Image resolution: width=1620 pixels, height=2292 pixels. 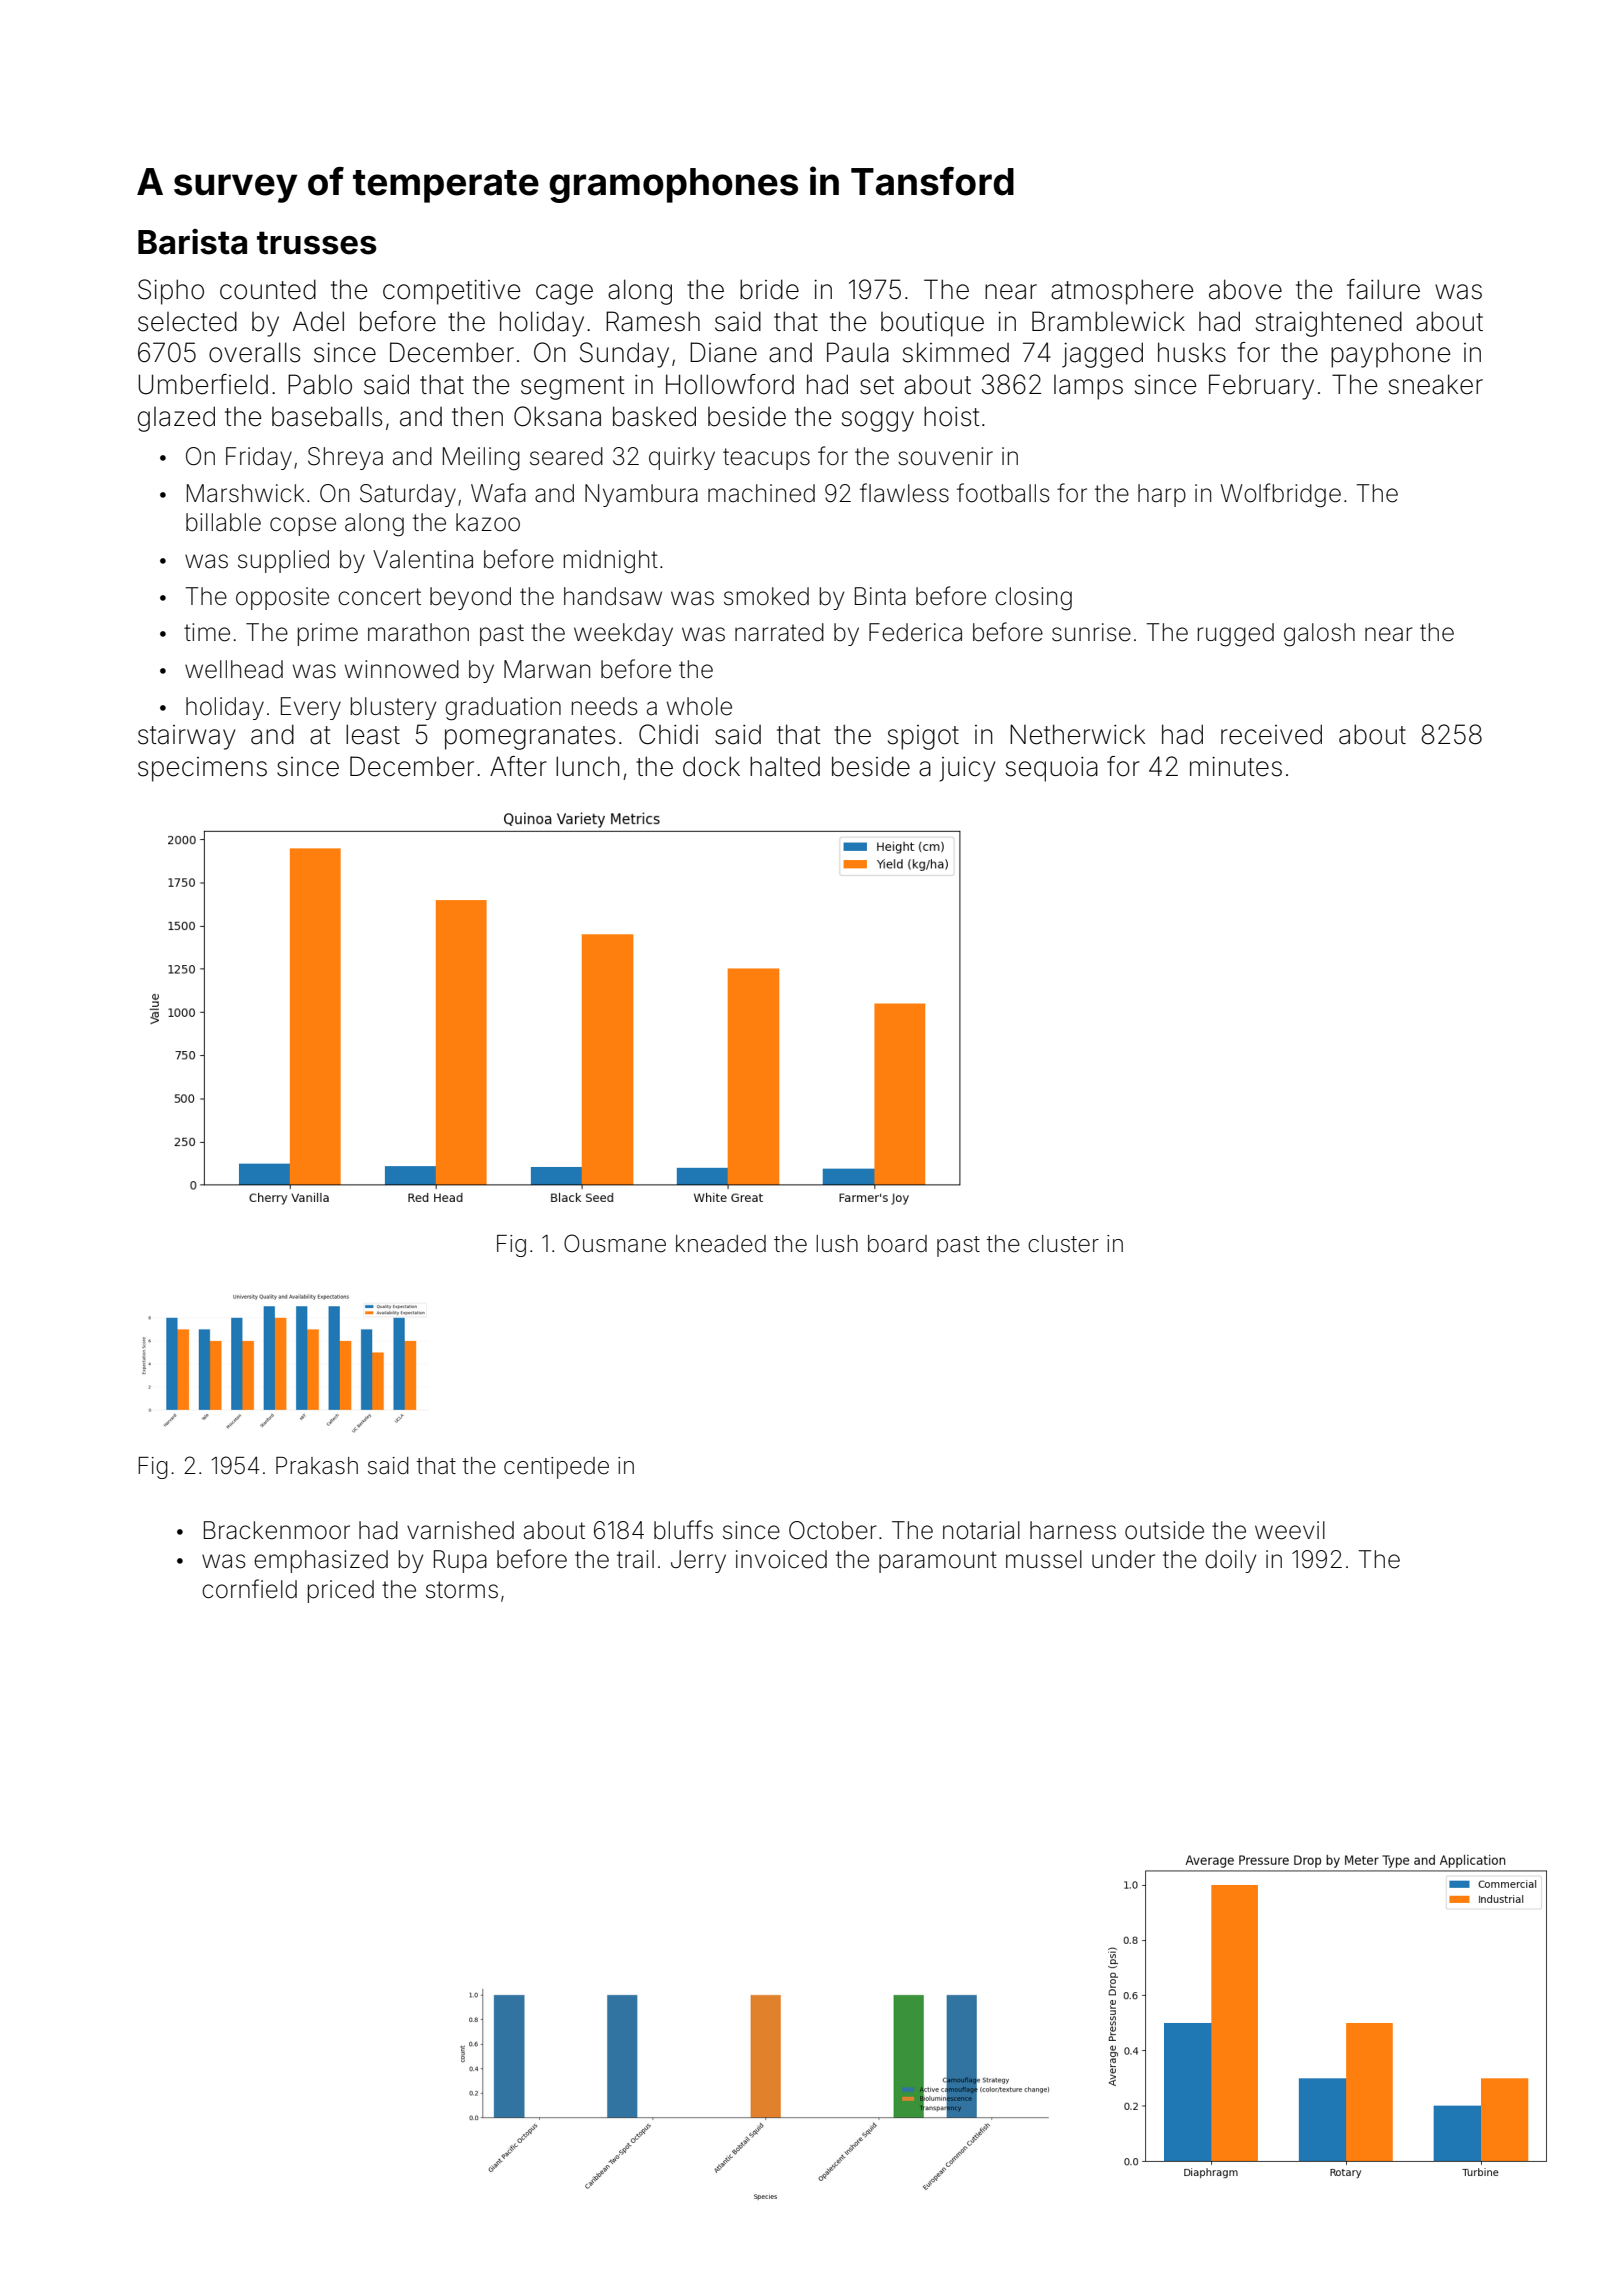 I want to click on Ousmane, so click(x=615, y=1243).
